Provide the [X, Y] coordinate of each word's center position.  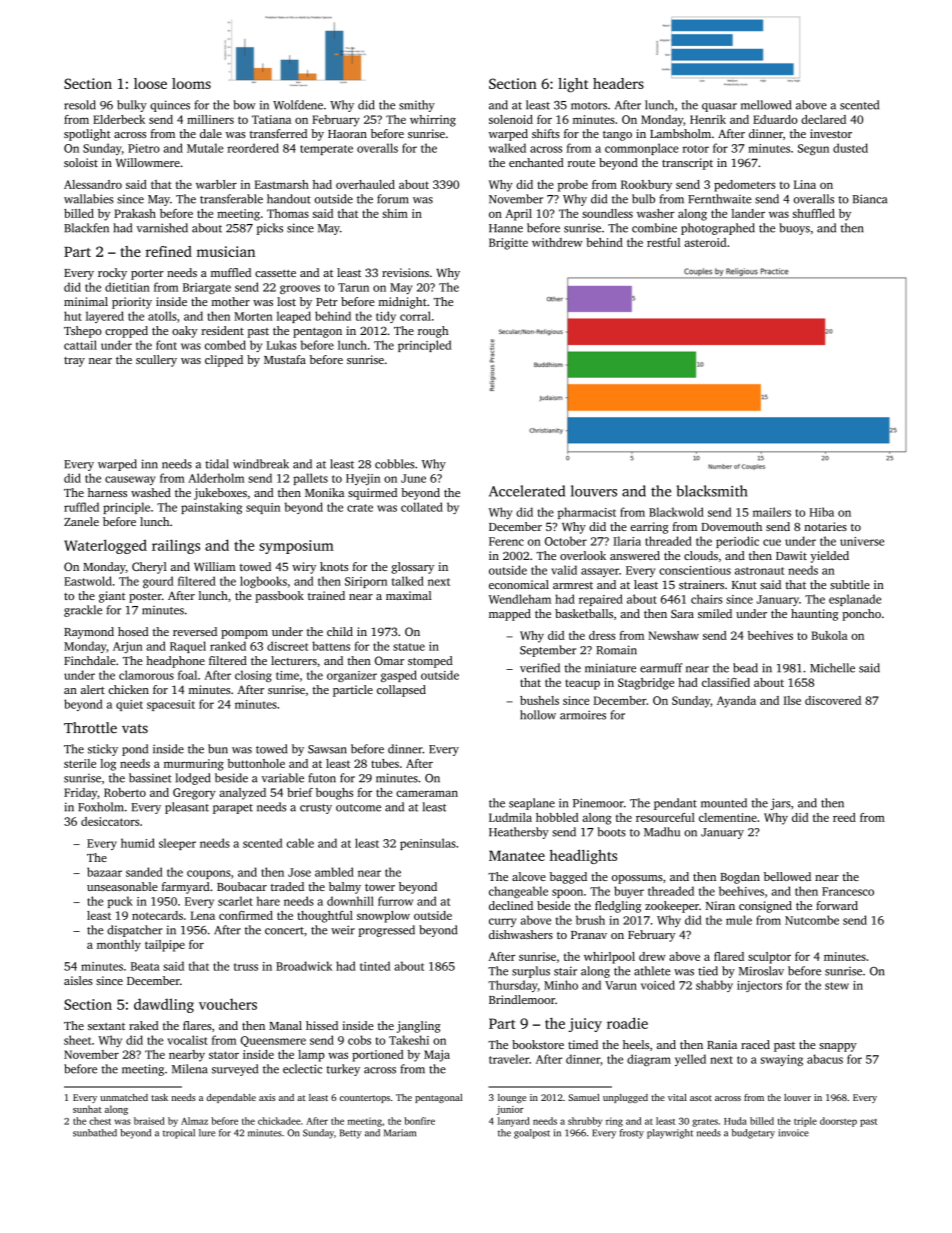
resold [80, 105]
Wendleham [520, 599]
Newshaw [673, 635]
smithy [417, 106]
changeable [518, 892]
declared [823, 119]
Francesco [848, 891]
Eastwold [88, 581]
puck [120, 902]
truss [246, 967]
